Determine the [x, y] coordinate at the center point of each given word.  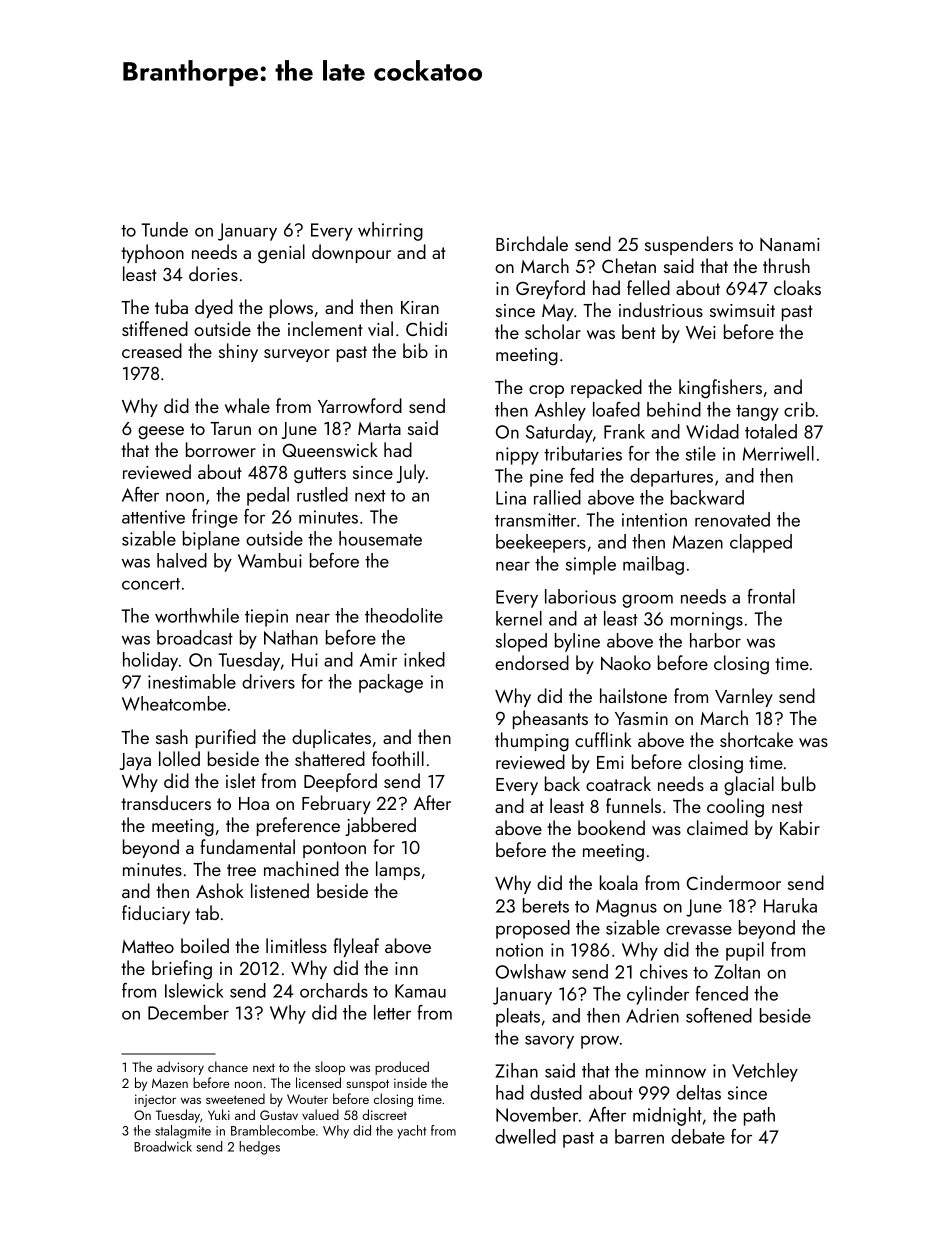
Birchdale [532, 243]
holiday [150, 661]
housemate [380, 538]
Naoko [626, 662]
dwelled [525, 1136]
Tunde [164, 229]
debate [698, 1136]
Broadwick [163, 1146]
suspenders [689, 245]
